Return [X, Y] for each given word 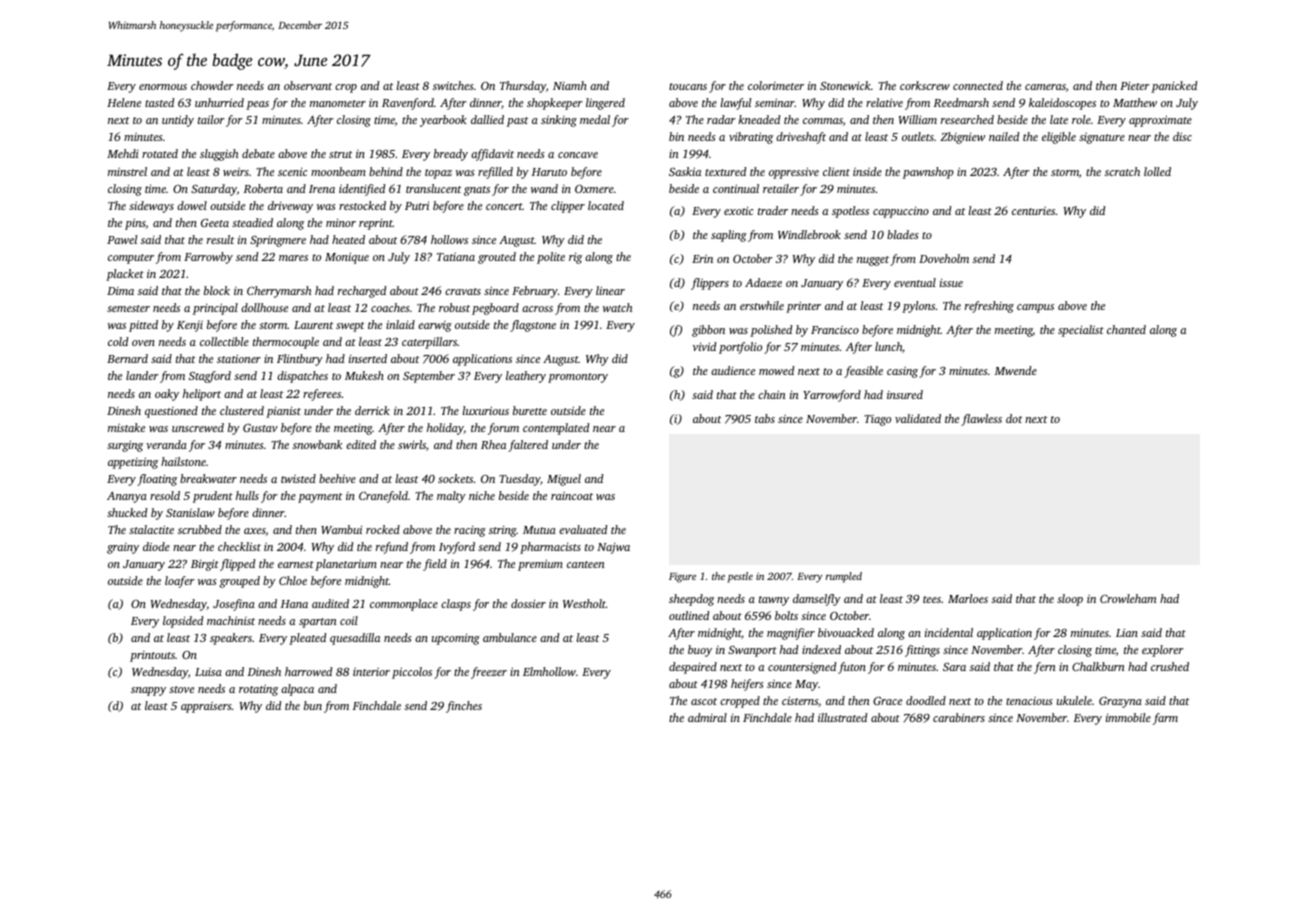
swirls [412, 444]
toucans [688, 86]
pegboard [495, 309]
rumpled [844, 577]
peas [257, 105]
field [435, 565]
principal [215, 309]
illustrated [842, 717]
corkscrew [925, 85]
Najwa [613, 548]
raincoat [572, 496]
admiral [707, 717]
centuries [1033, 211]
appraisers [206, 707]
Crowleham [1128, 598]
